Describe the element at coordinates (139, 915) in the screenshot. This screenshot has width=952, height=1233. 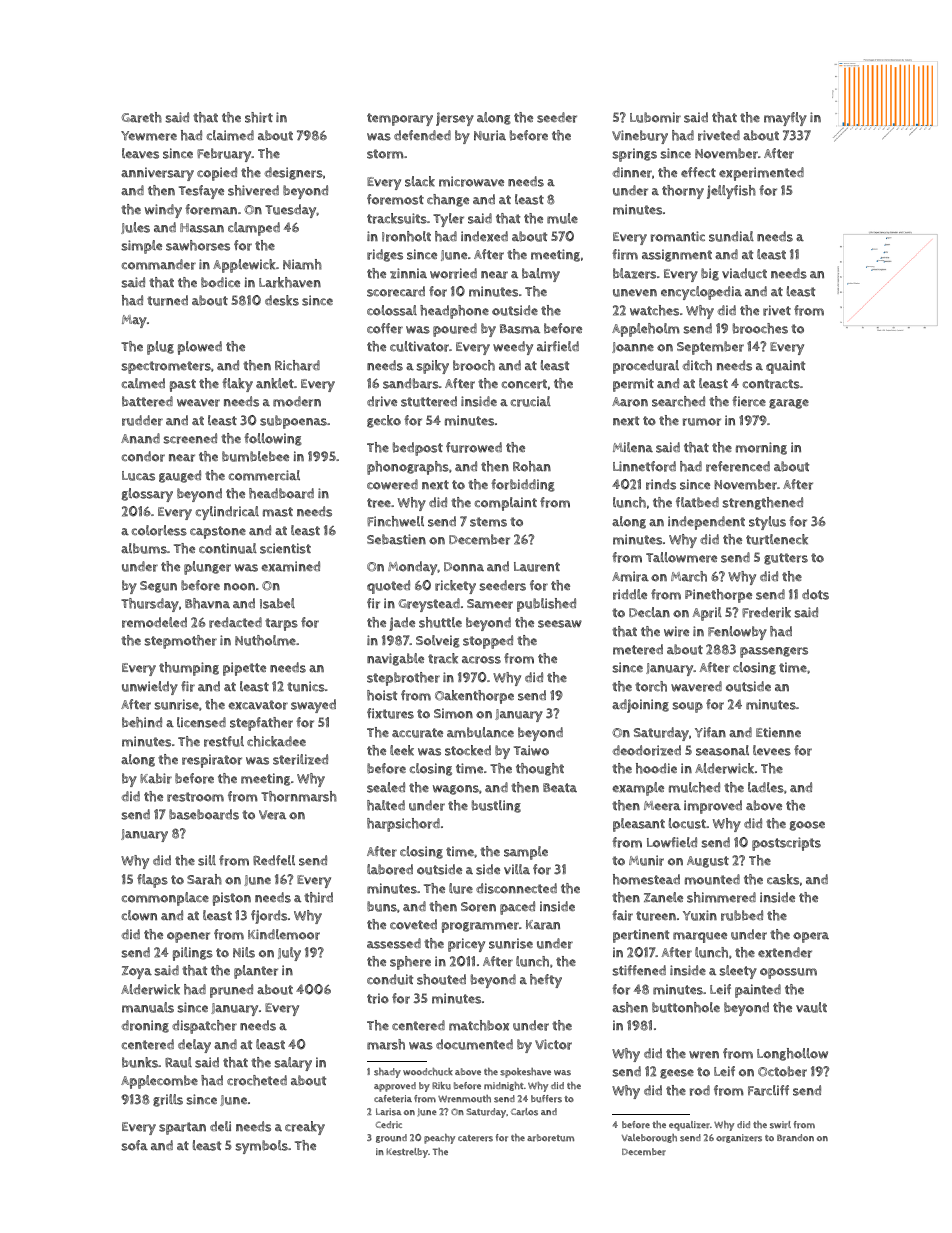
I see `clown` at that location.
